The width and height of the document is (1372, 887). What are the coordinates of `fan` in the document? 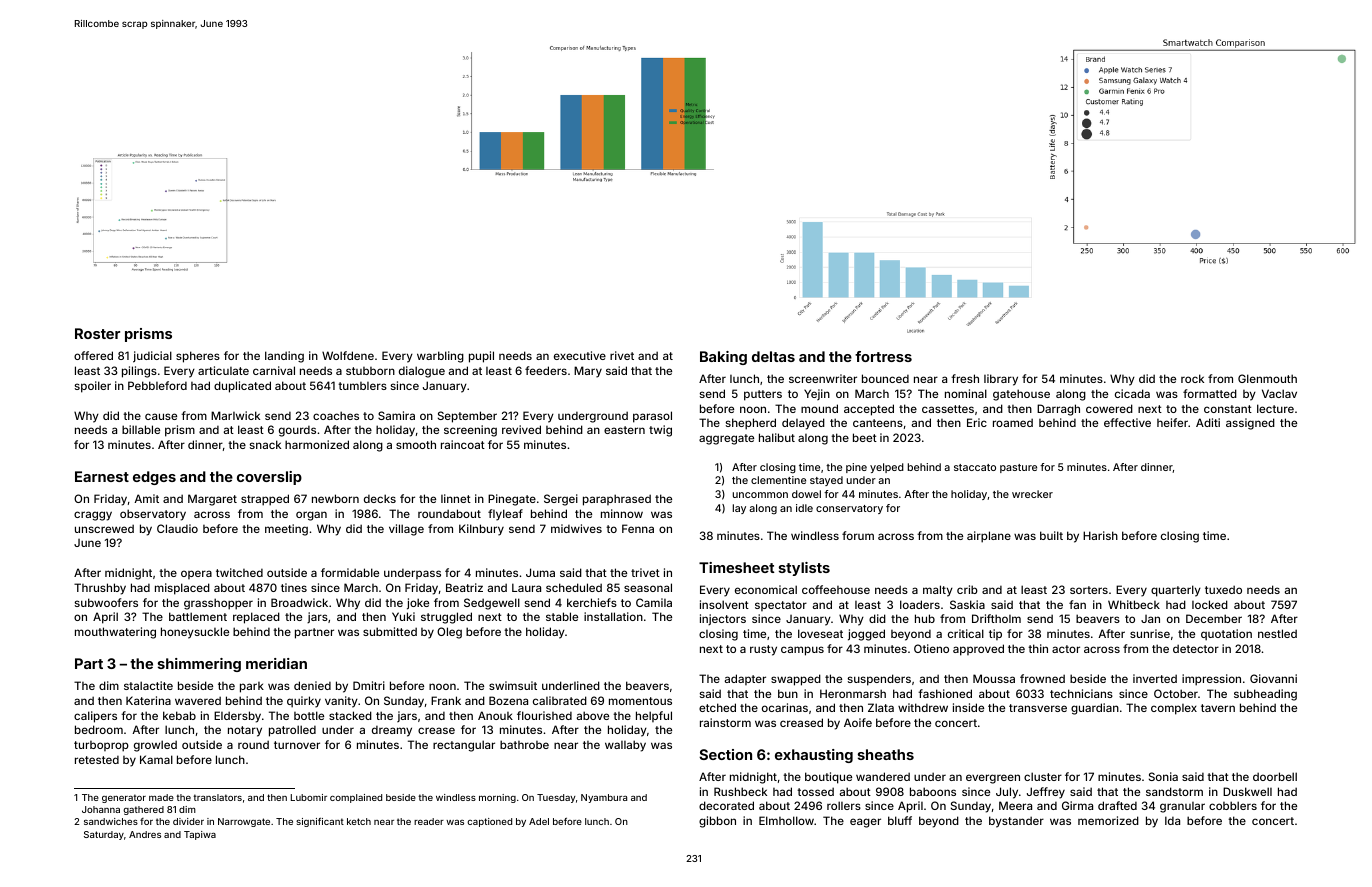 It's located at (1077, 604).
